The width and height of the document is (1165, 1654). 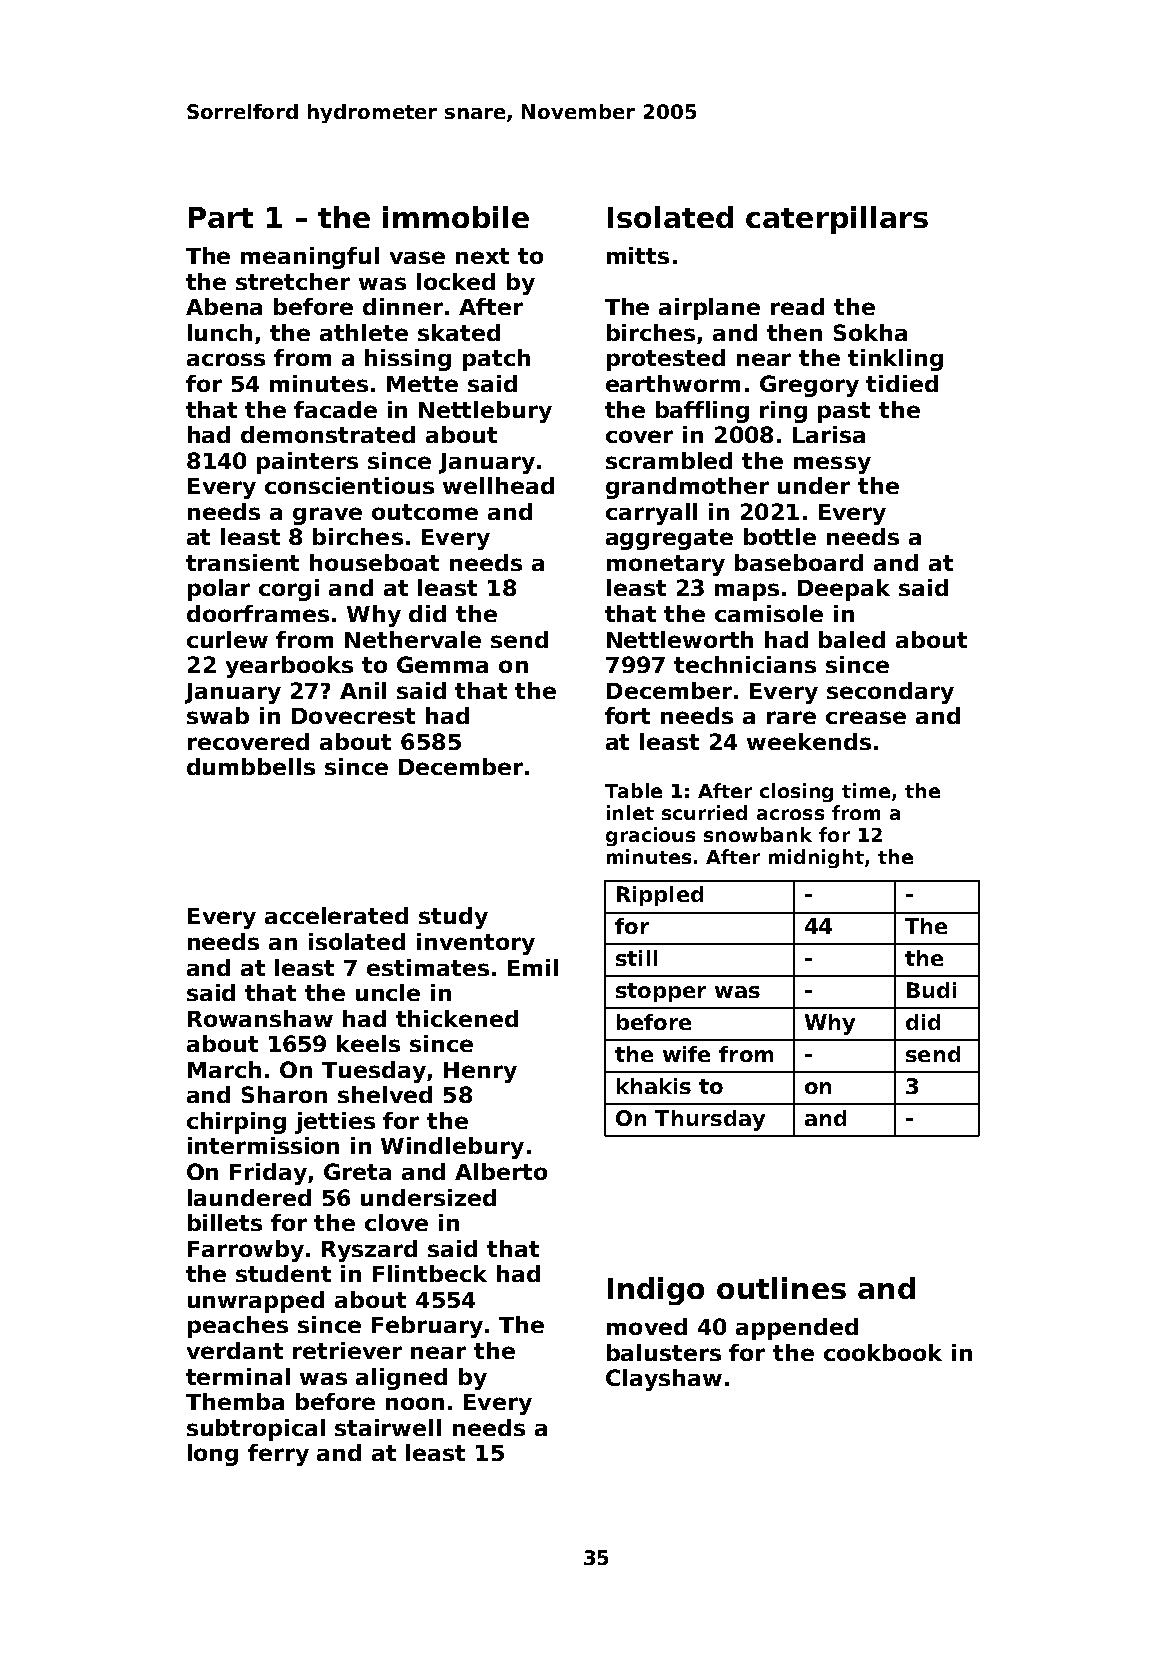 I want to click on transient, so click(x=242, y=562).
